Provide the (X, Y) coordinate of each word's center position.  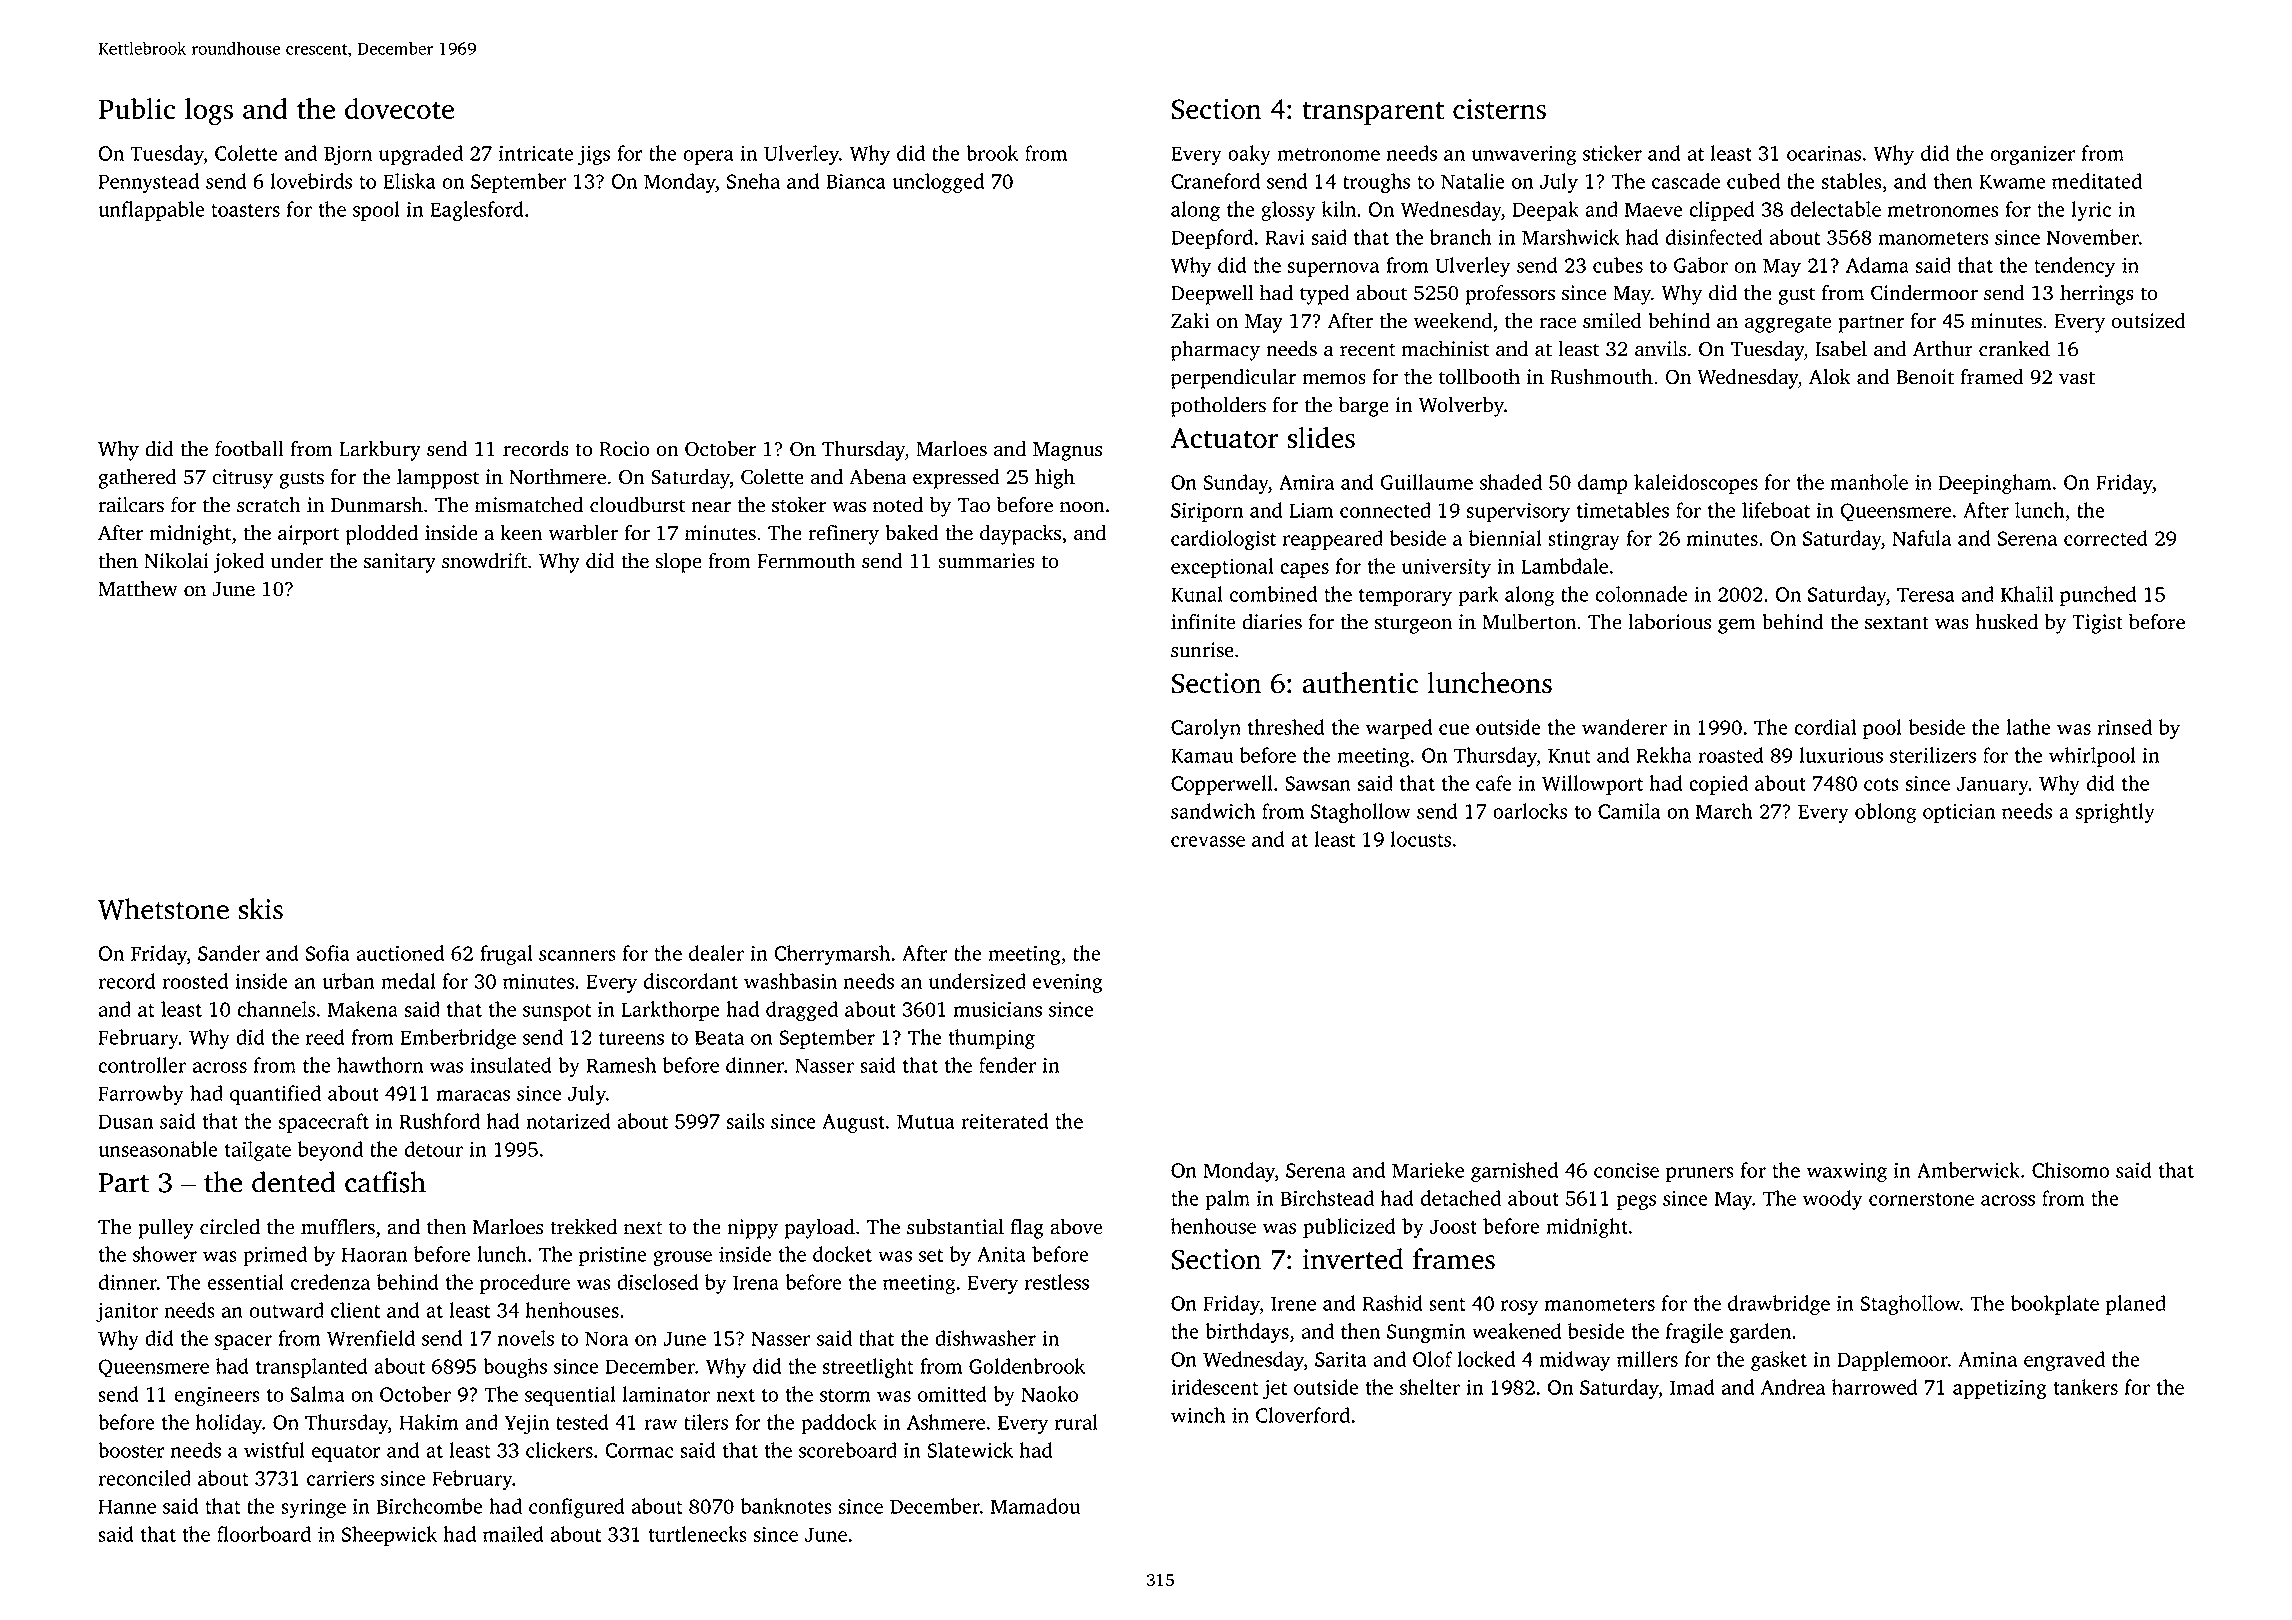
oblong (1885, 813)
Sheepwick (389, 1536)
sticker (1612, 153)
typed (1325, 295)
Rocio (624, 449)
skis (261, 909)
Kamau (1202, 755)
